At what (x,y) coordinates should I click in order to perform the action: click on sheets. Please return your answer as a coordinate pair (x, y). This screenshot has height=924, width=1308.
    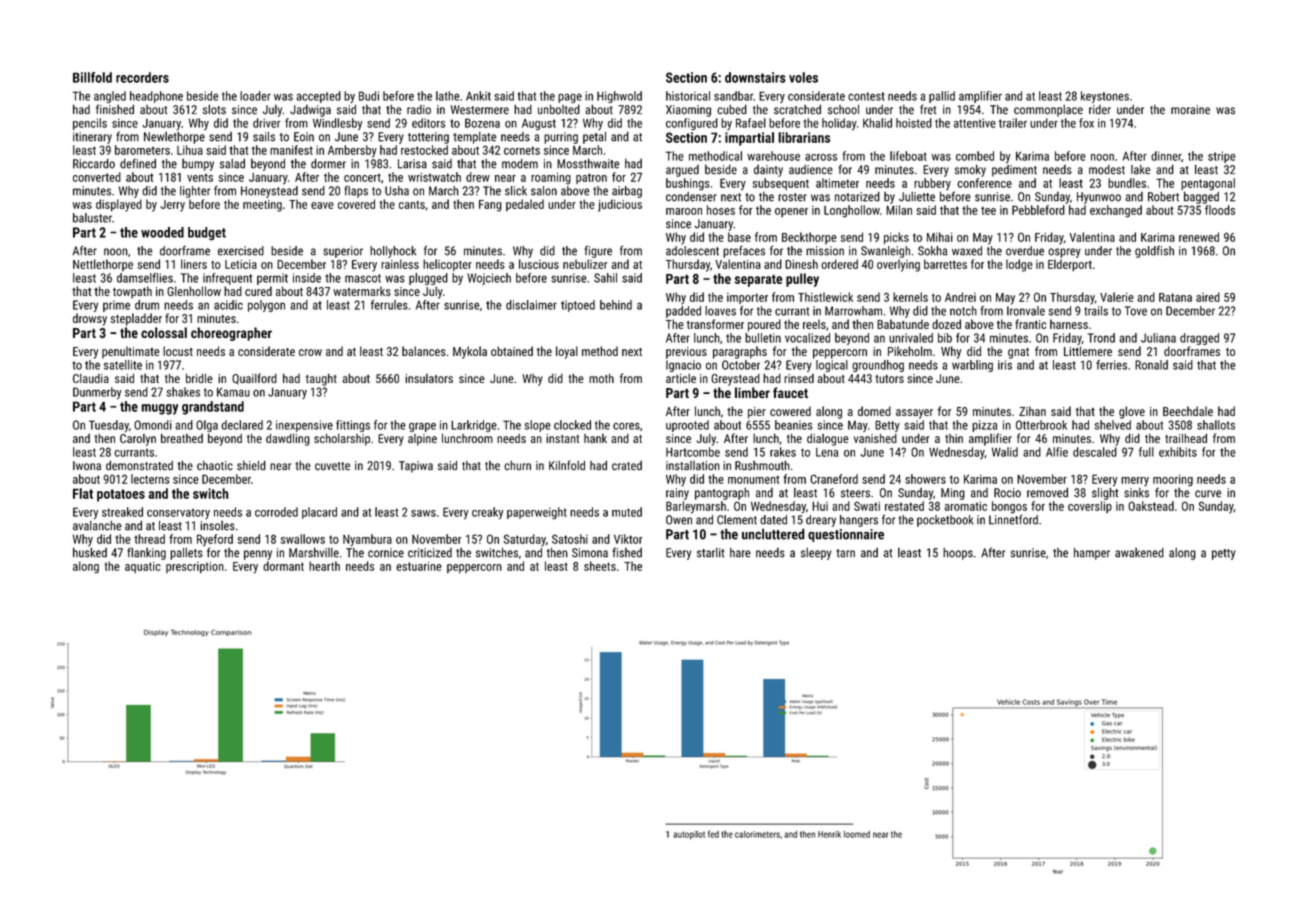
    Looking at the image, I should click on (600, 566).
